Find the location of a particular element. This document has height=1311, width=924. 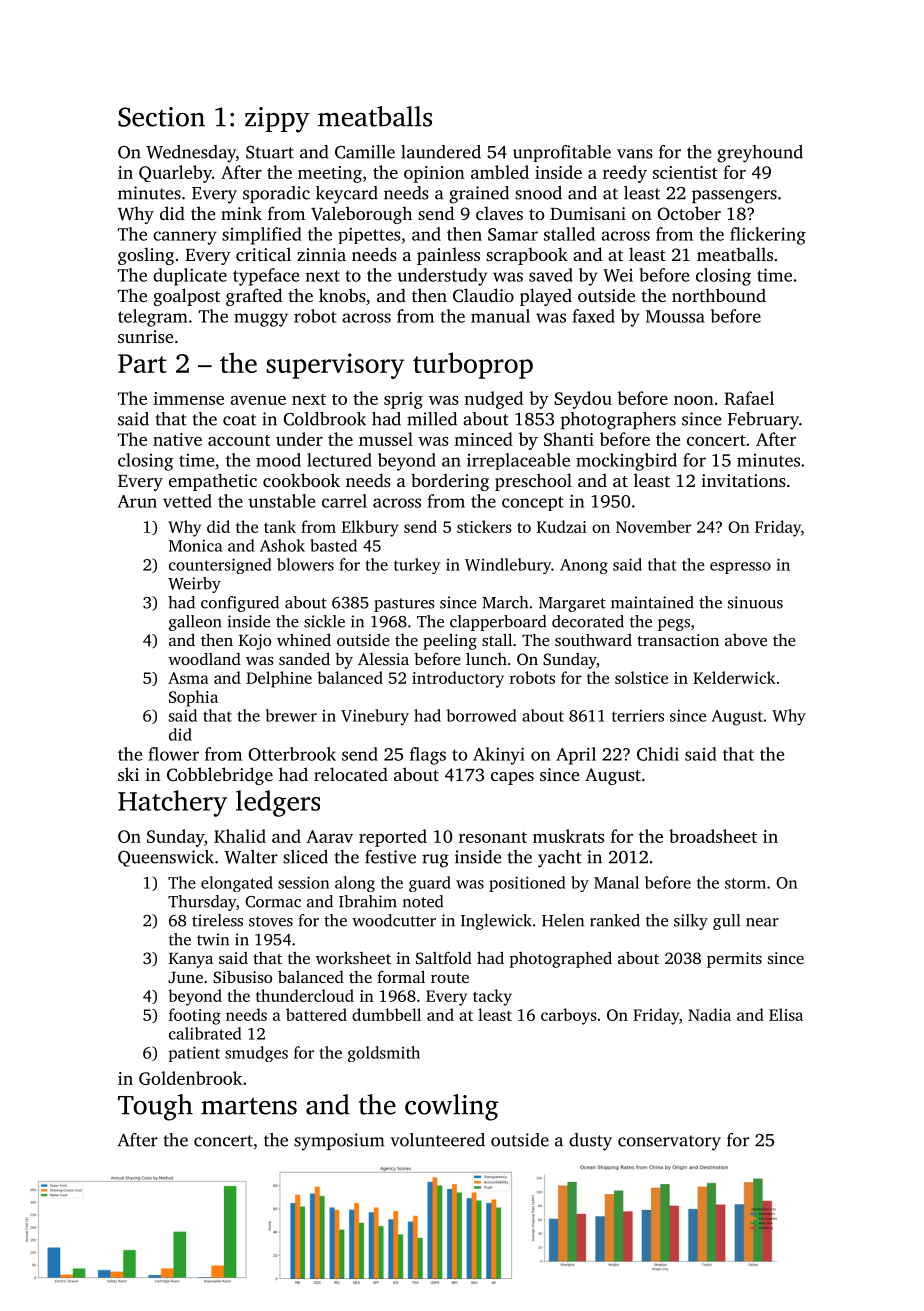

broadsheet is located at coordinates (713, 836).
